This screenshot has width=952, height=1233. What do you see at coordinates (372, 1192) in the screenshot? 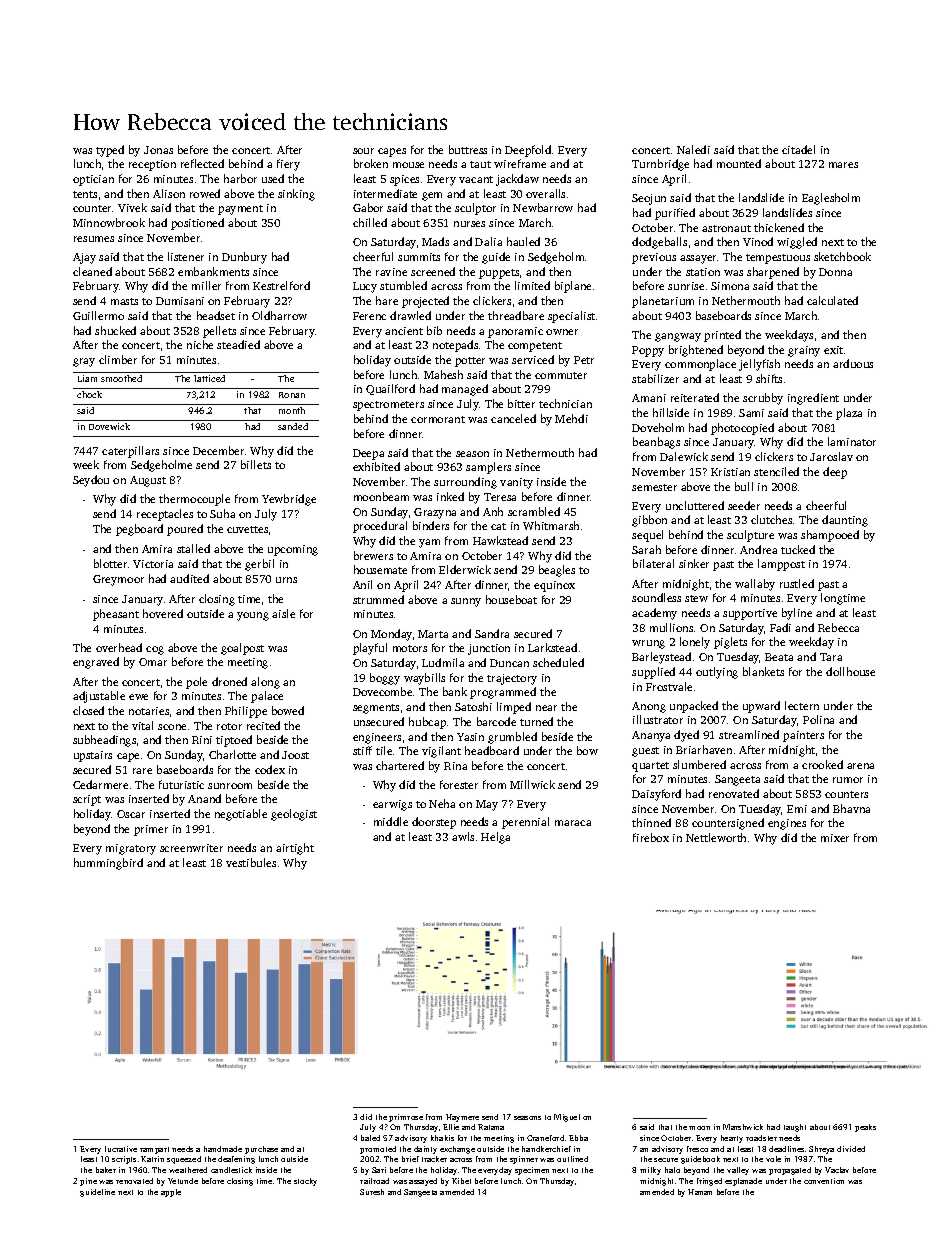
I see `Suresh` at bounding box center [372, 1192].
